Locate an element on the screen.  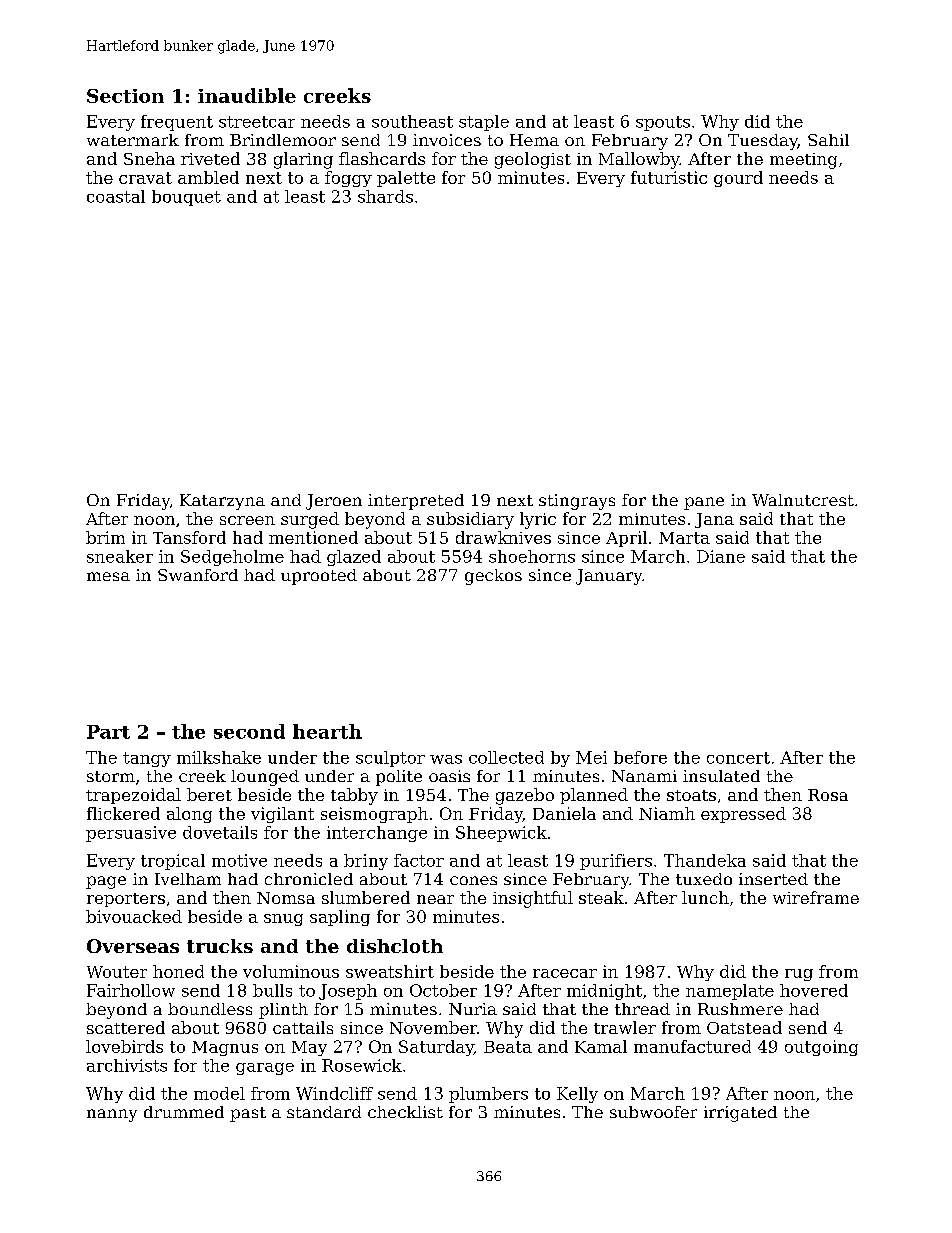
bouquet is located at coordinates (186, 198).
